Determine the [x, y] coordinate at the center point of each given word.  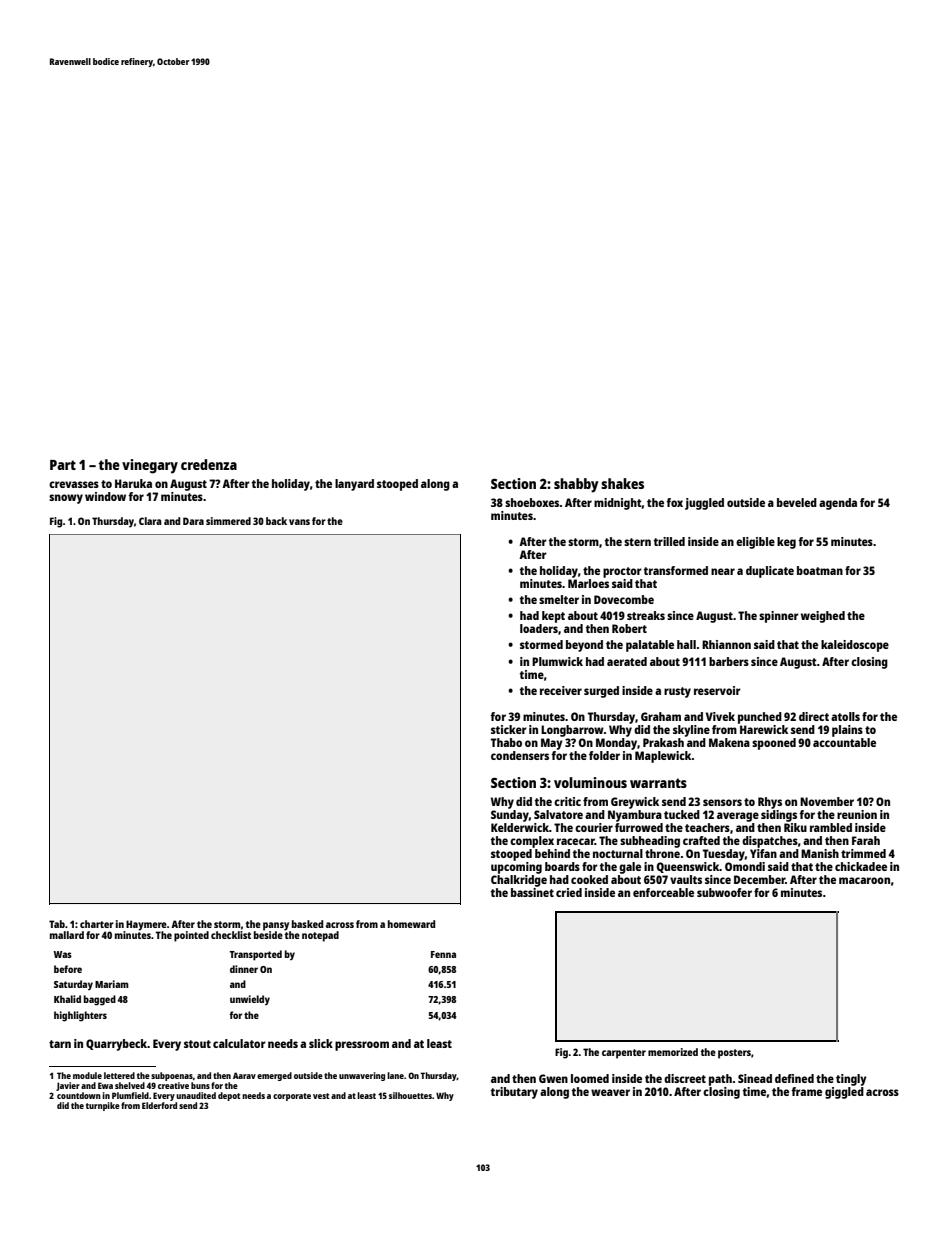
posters [734, 1054]
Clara [150, 521]
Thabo [506, 742]
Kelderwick [520, 827]
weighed [823, 617]
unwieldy [250, 1000]
